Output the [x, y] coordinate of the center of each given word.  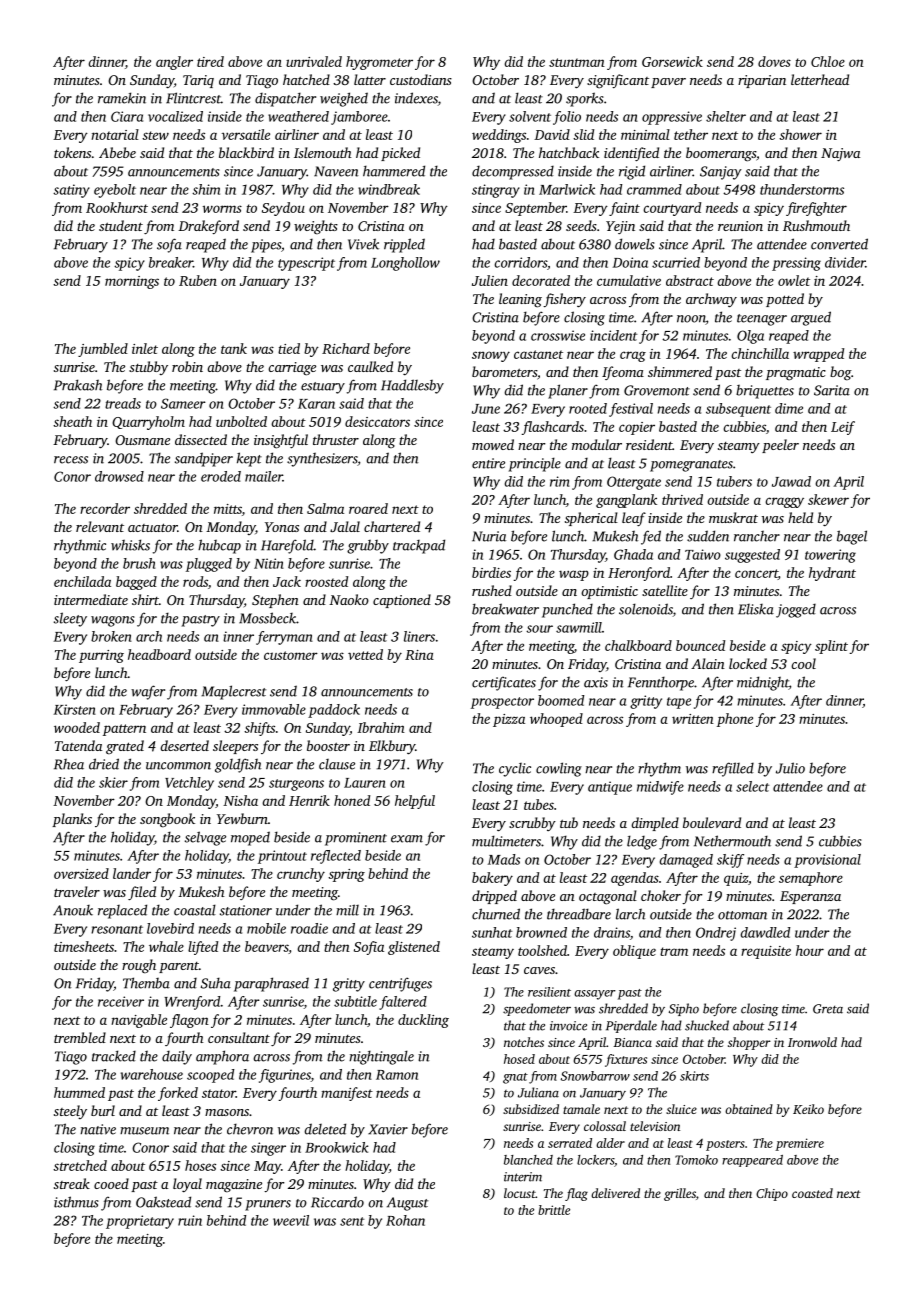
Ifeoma [623, 373]
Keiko [808, 1109]
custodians [421, 79]
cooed [111, 1183]
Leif [843, 428]
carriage [292, 369]
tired [210, 61]
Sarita [832, 390]
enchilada [82, 581]
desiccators [377, 421]
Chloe [828, 61]
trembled [80, 1037]
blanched [528, 1160]
